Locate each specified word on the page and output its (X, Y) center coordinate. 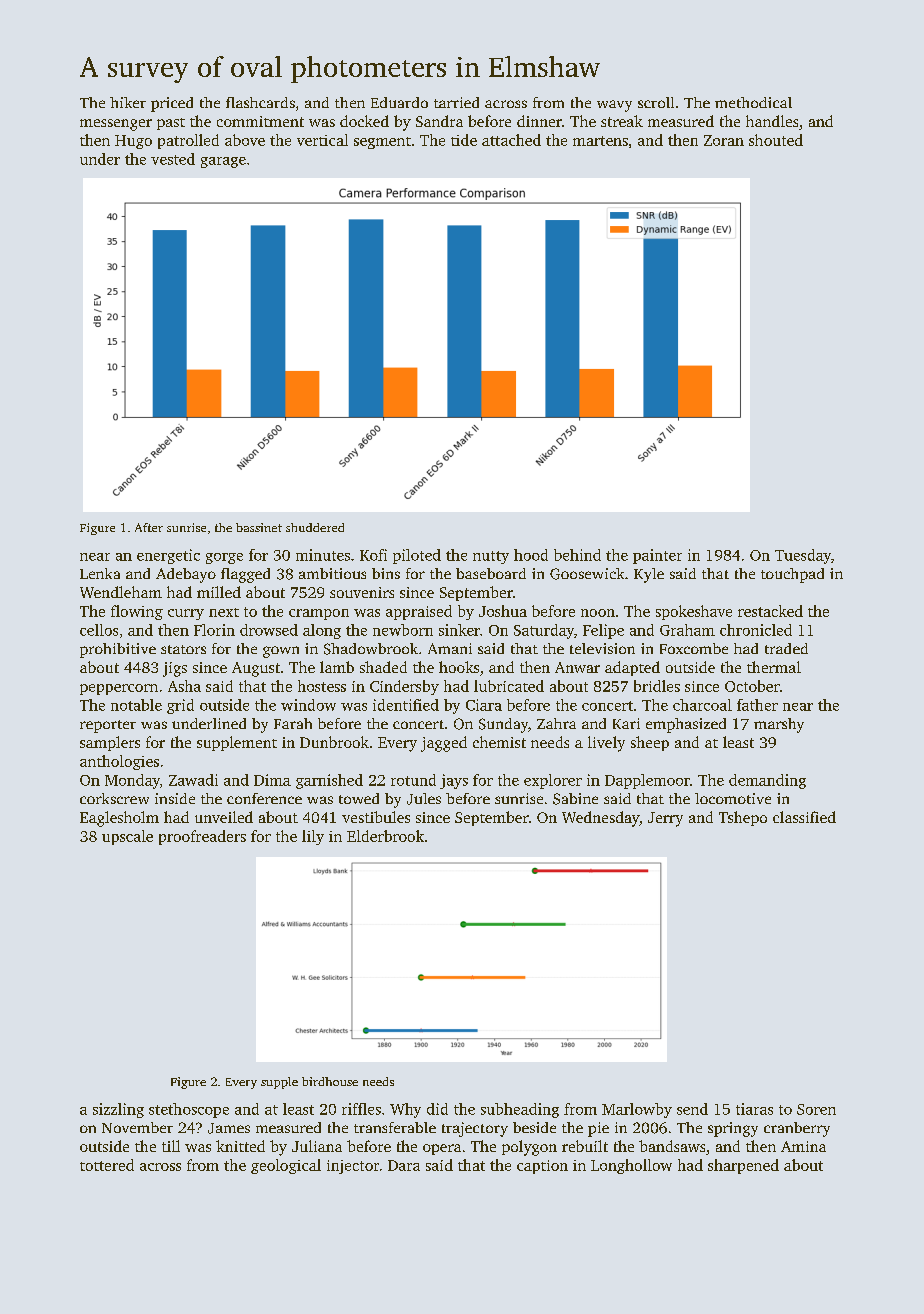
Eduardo (399, 102)
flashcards (260, 102)
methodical (753, 102)
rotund (413, 780)
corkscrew (114, 798)
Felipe (603, 631)
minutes (323, 555)
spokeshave (694, 612)
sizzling (118, 1110)
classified (804, 817)
